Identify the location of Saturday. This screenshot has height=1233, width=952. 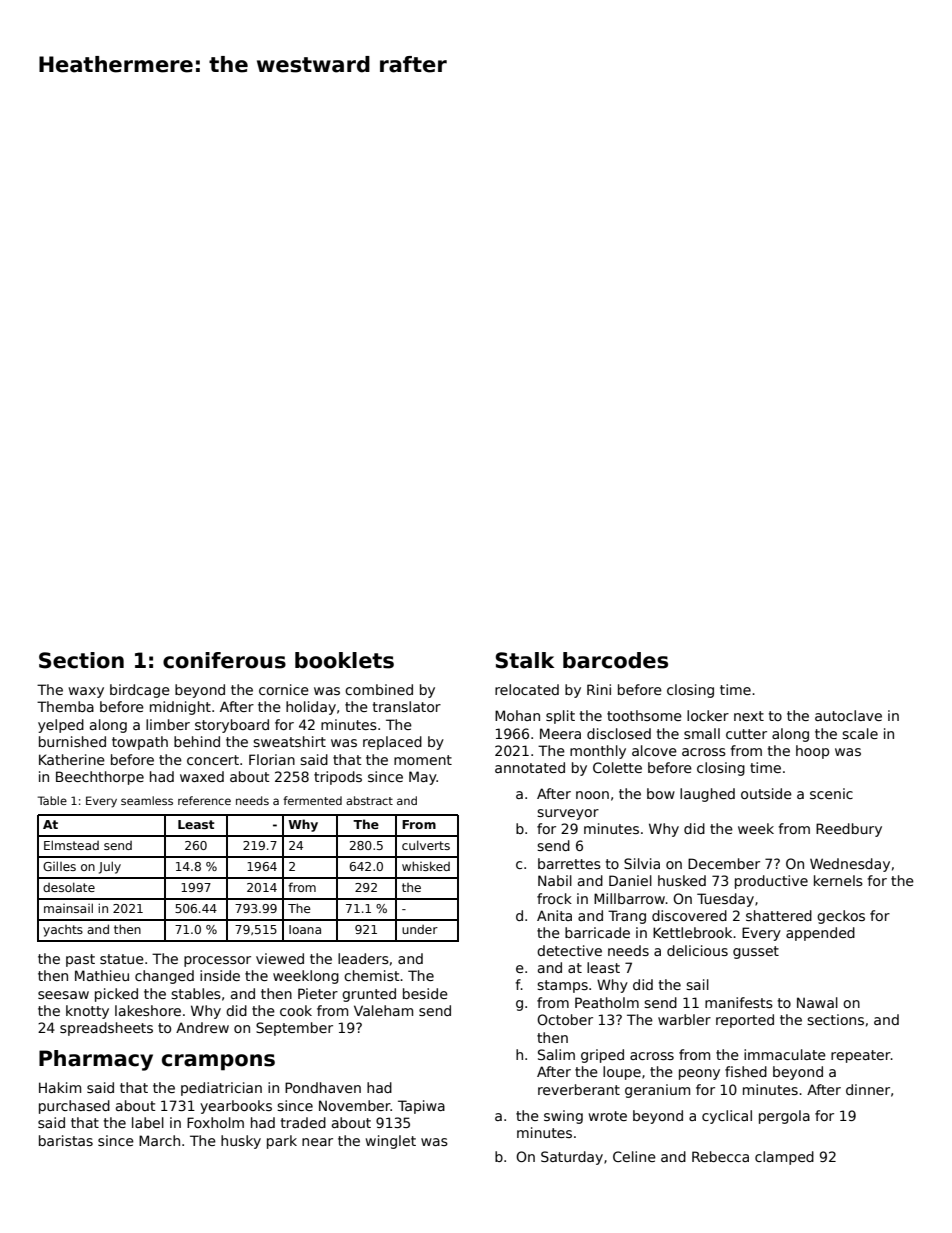
(572, 1158).
